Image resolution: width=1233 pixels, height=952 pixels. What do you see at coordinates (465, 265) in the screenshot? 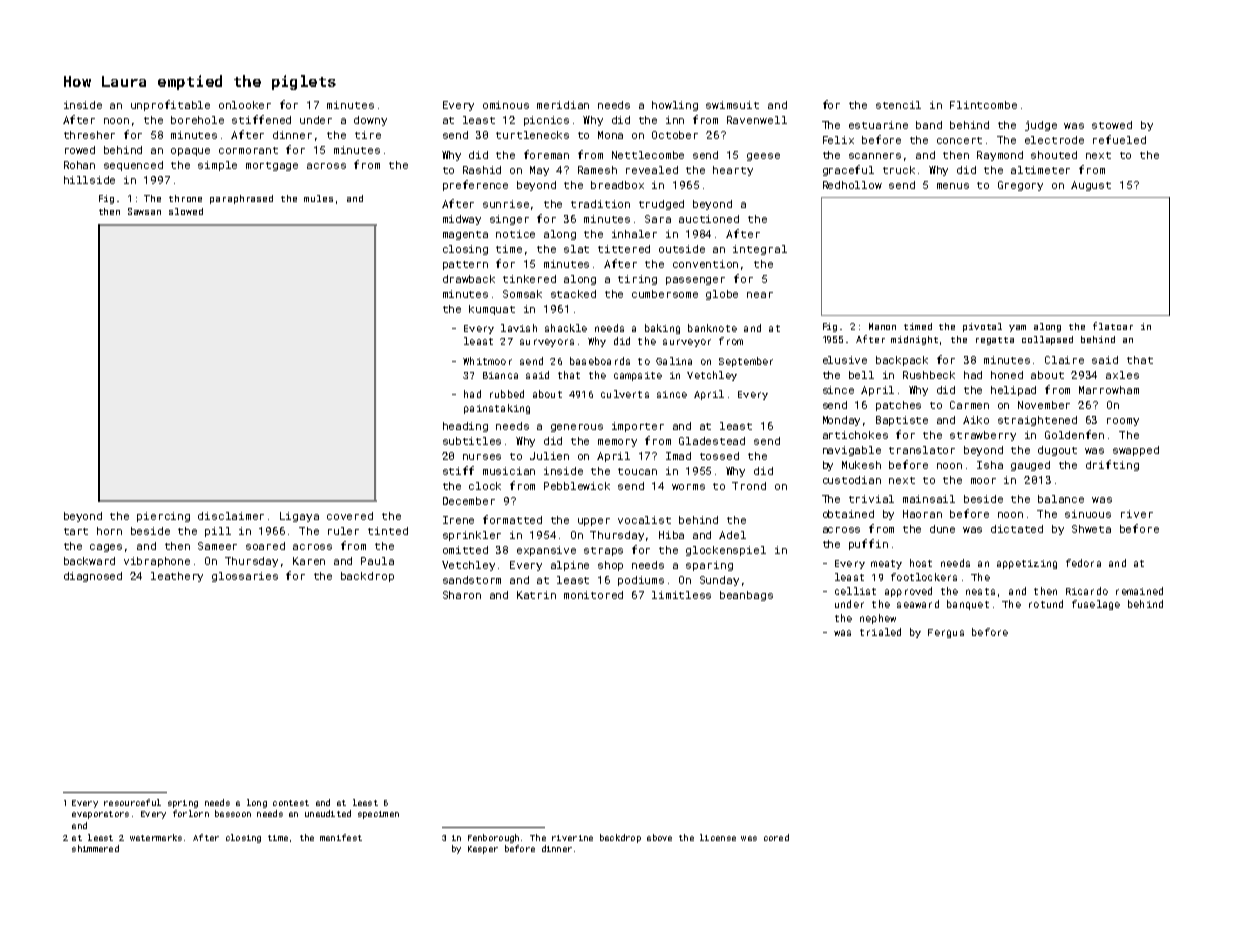
I see `pattern` at bounding box center [465, 265].
